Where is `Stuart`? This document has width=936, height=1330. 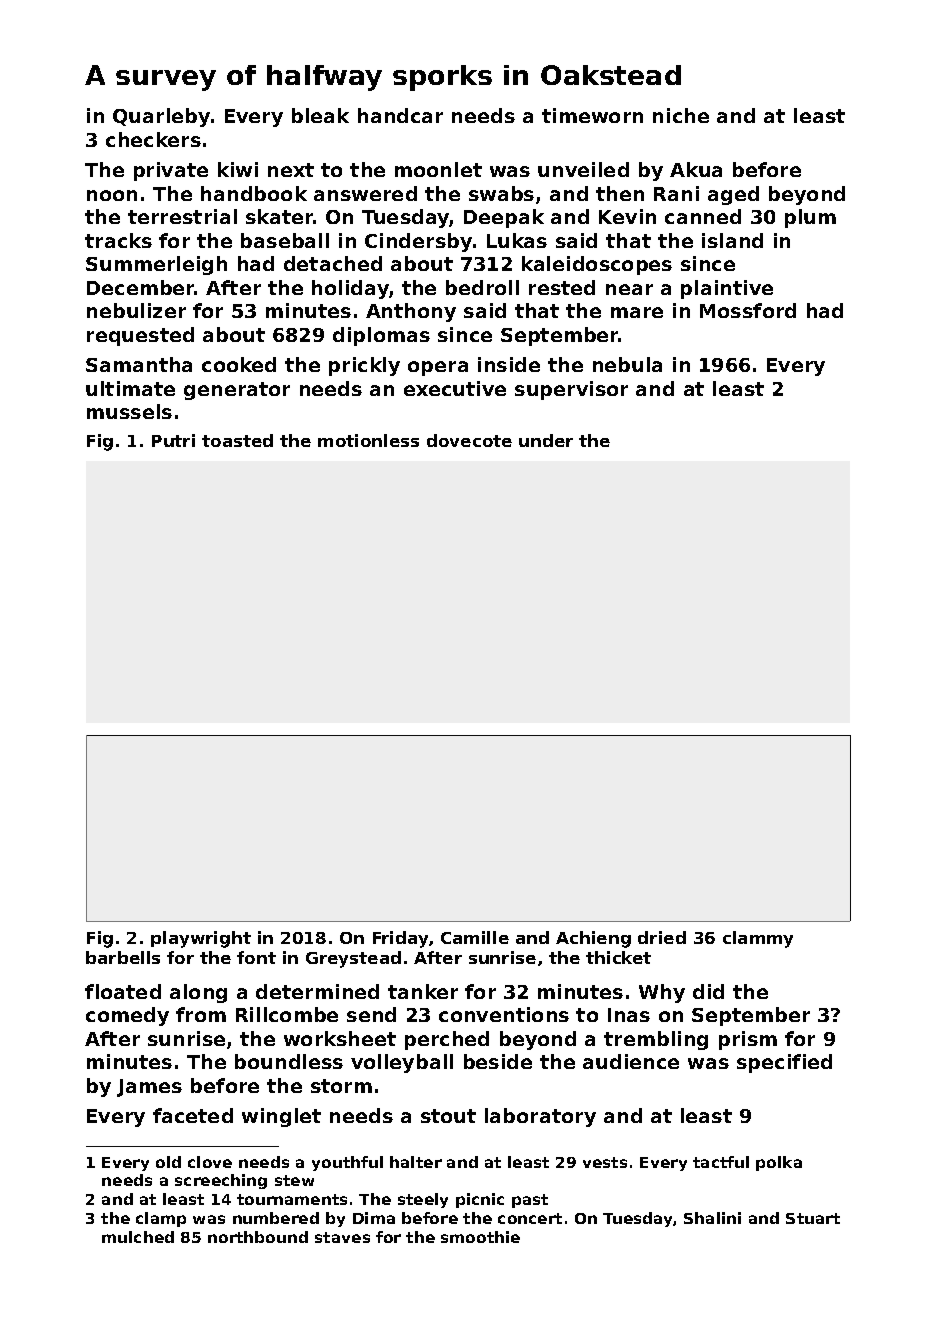 Stuart is located at coordinates (813, 1218).
